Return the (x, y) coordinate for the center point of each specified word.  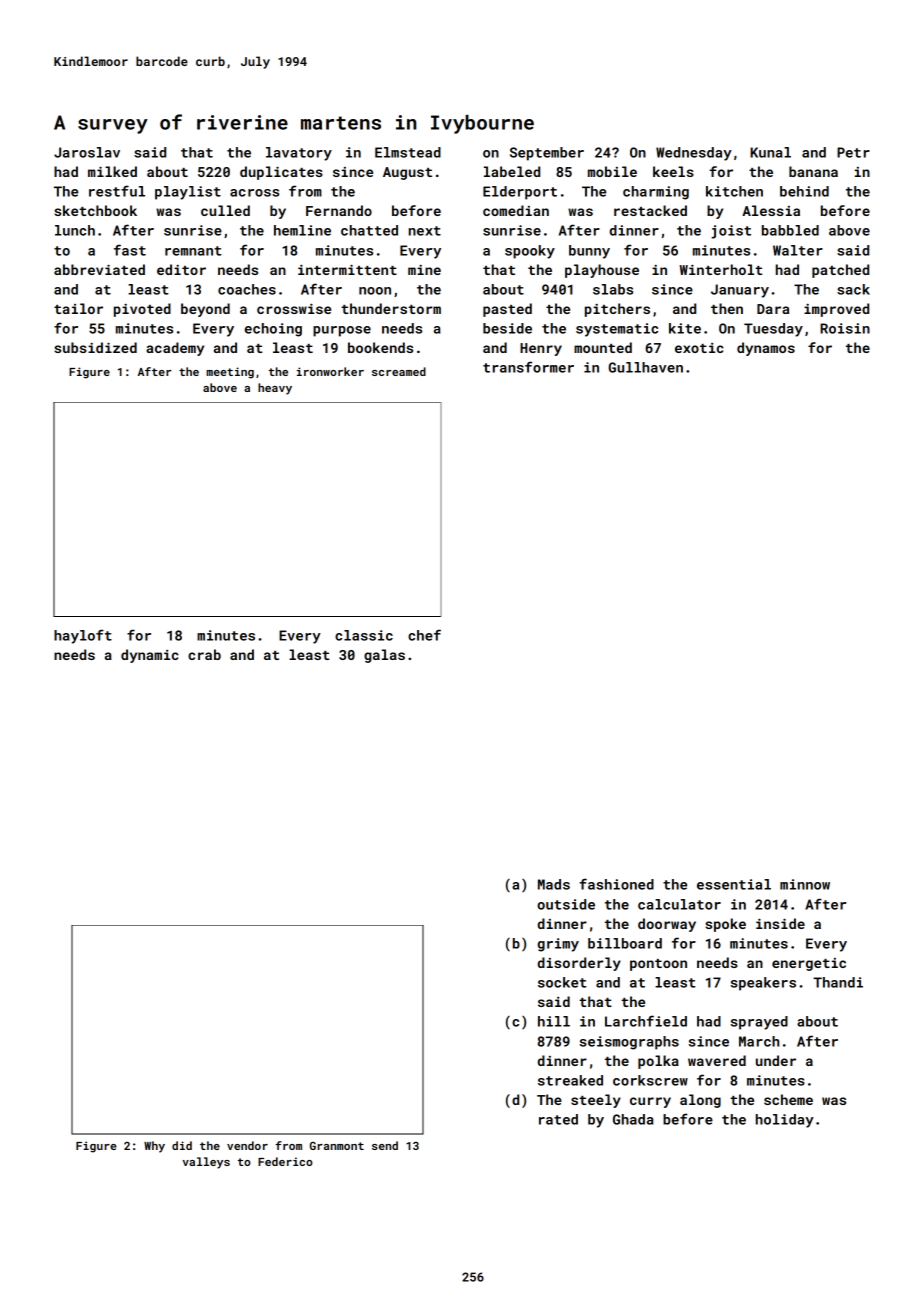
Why (154, 1147)
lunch (75, 230)
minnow (805, 884)
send (385, 1145)
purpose (342, 331)
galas (384, 656)
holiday (785, 1121)
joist (731, 232)
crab (204, 654)
